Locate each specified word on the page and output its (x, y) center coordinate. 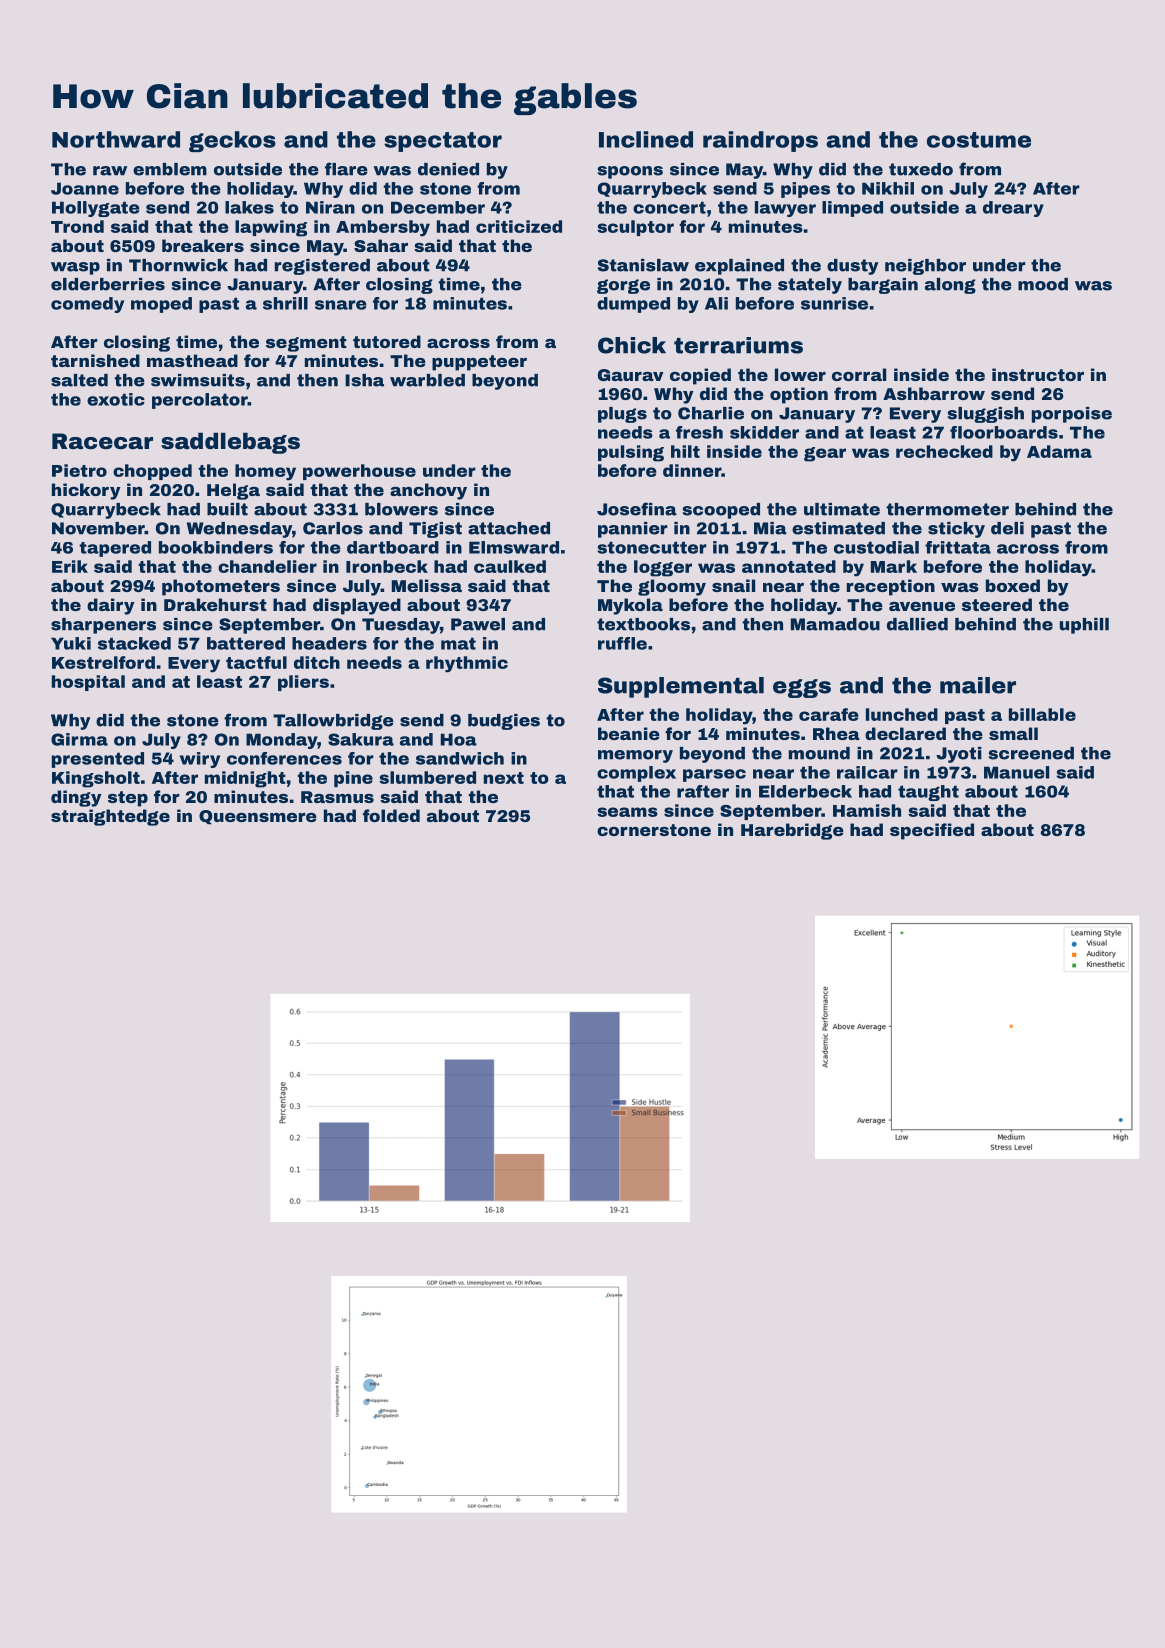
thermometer (947, 509)
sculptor (635, 228)
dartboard (393, 547)
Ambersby (383, 228)
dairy (111, 606)
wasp (75, 268)
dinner (692, 470)
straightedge (110, 817)
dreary (1013, 209)
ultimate (842, 509)
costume (979, 140)
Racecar (102, 441)
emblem (170, 169)
